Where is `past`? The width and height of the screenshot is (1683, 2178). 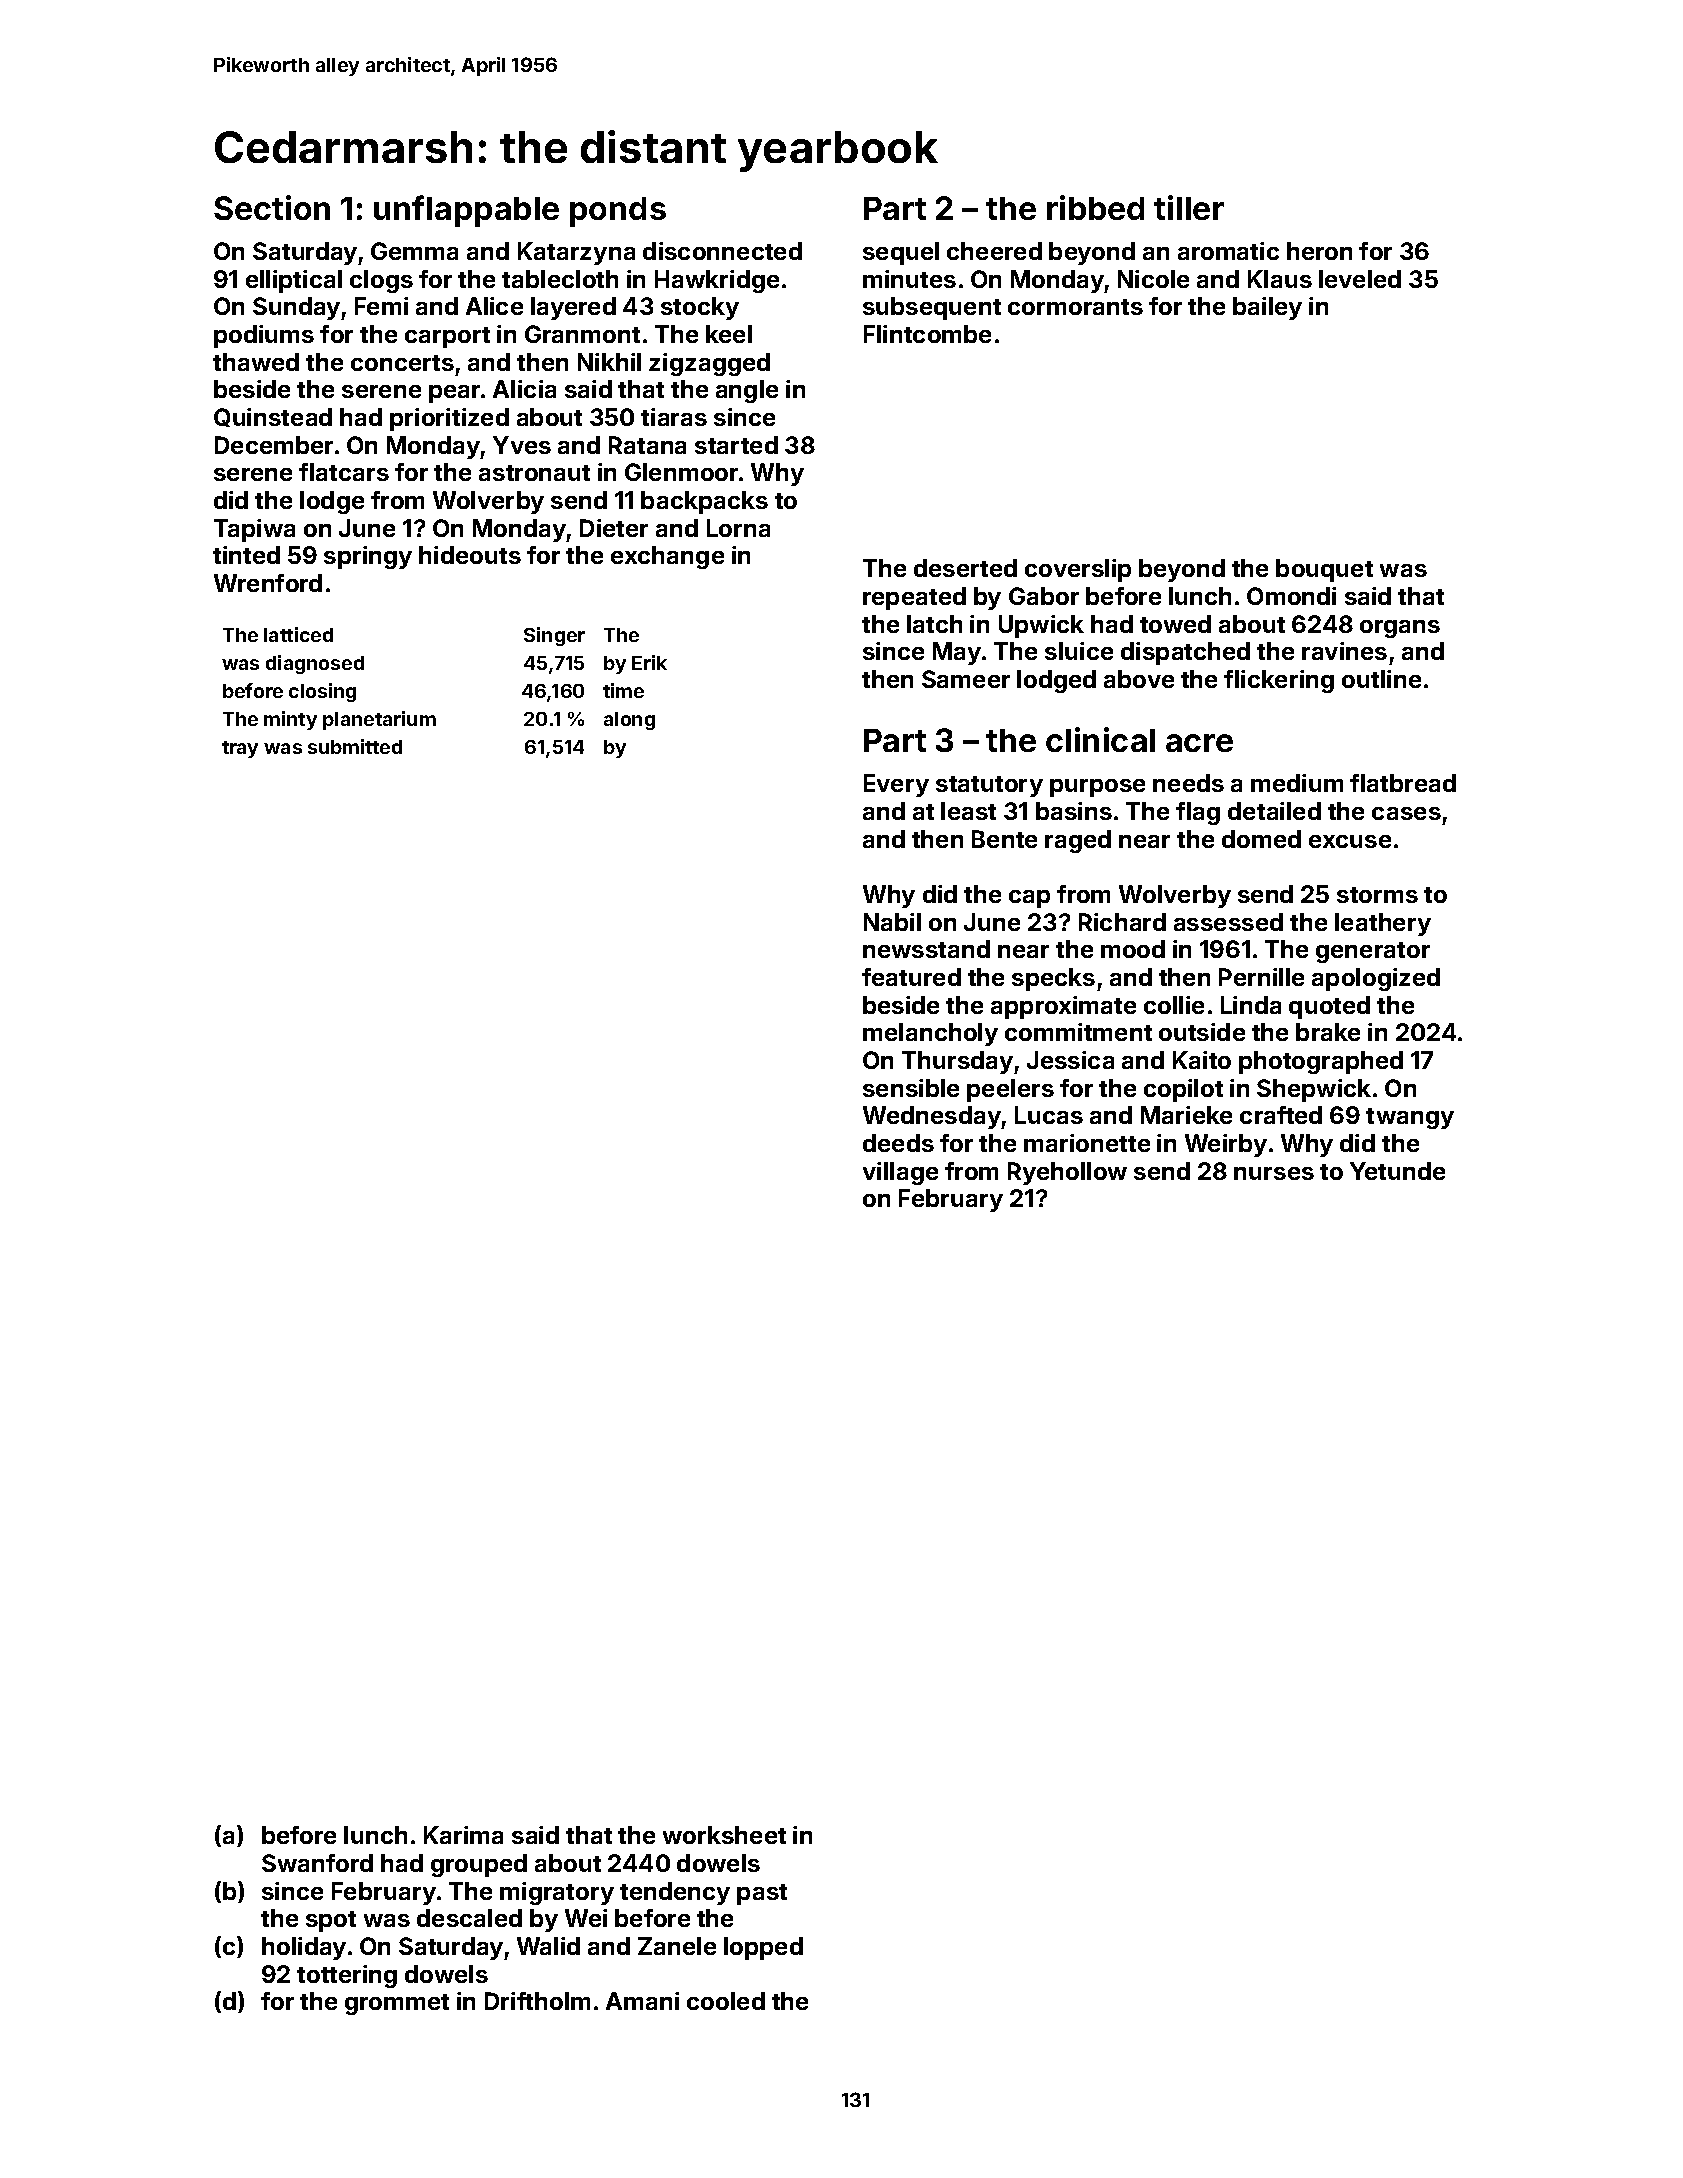 past is located at coordinates (762, 1894).
